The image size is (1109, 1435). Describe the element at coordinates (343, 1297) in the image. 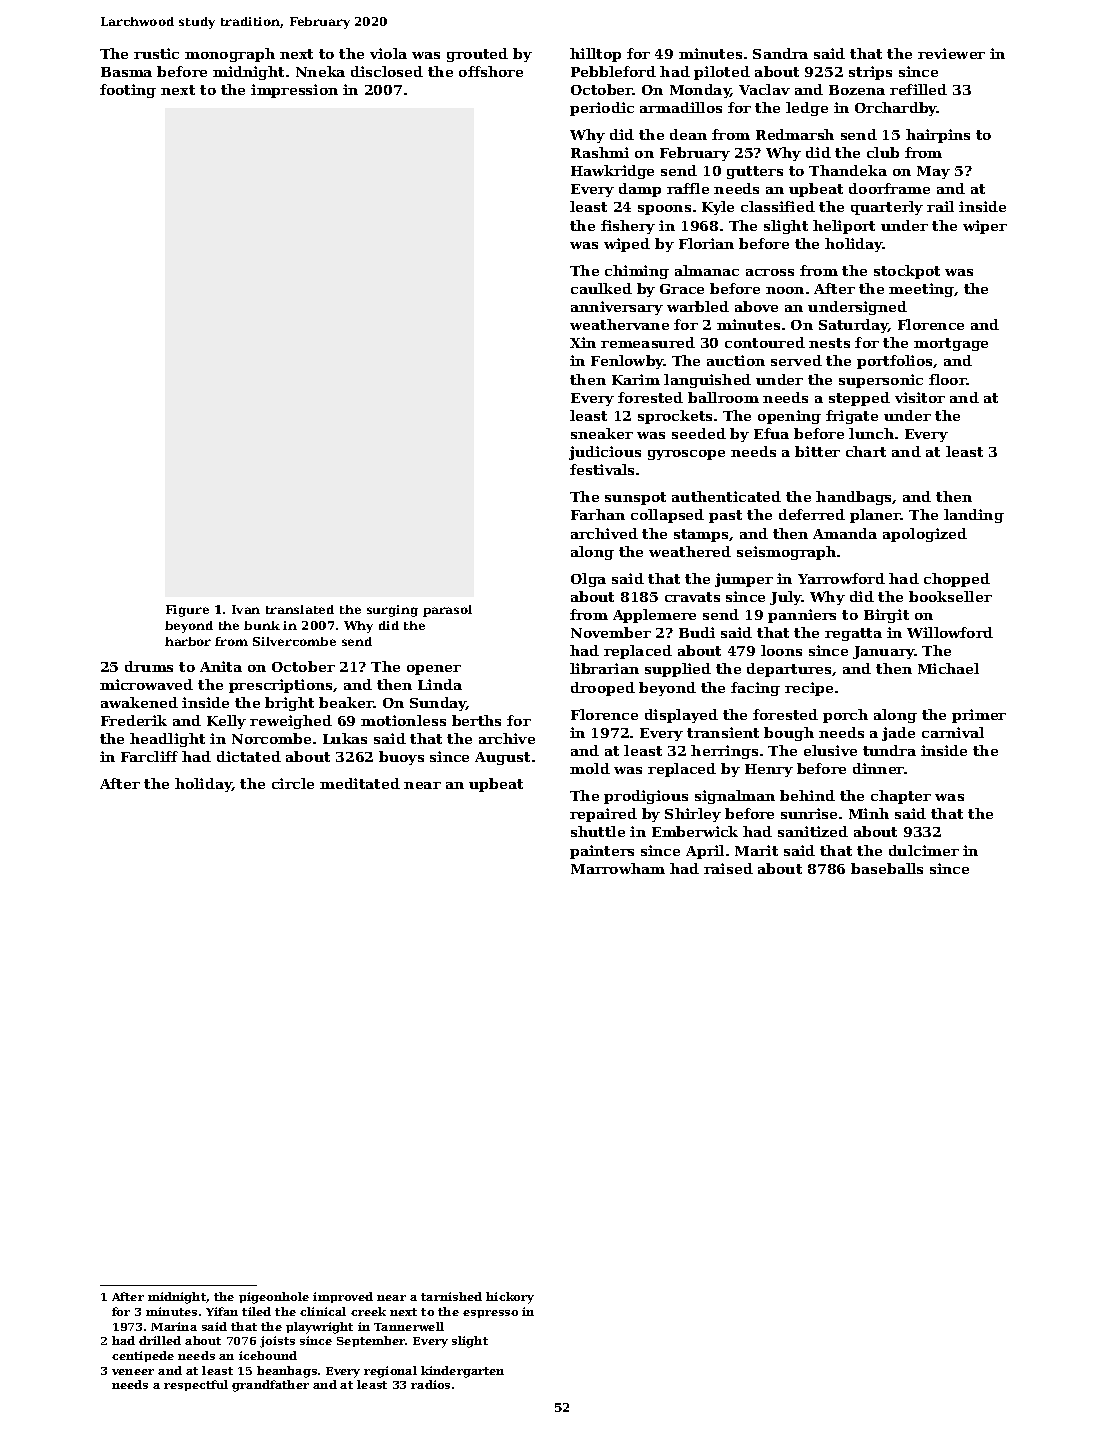

I see `improved` at that location.
